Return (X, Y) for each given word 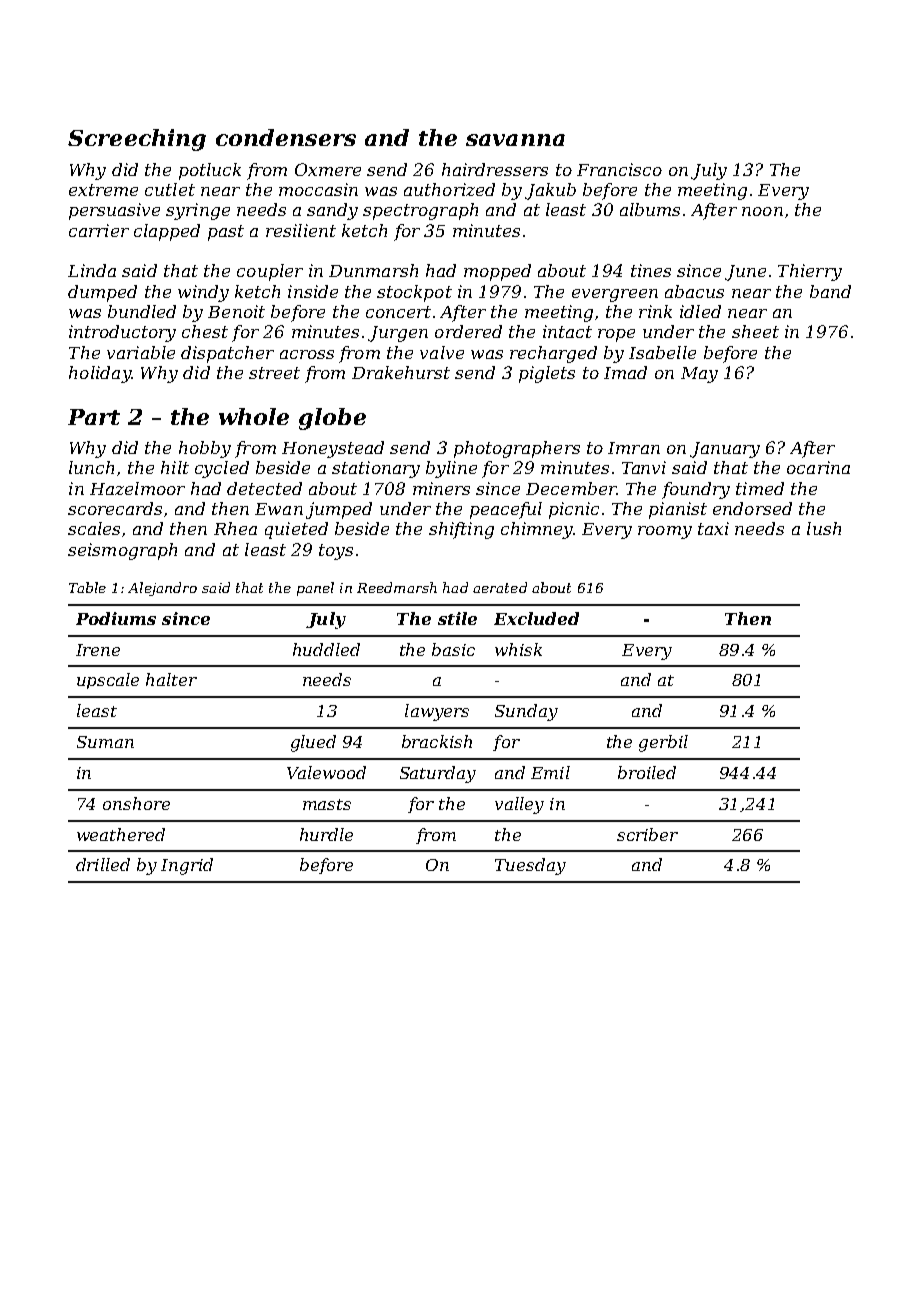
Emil (550, 772)
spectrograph (420, 211)
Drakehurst (401, 372)
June (745, 273)
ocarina (818, 467)
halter (171, 679)
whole (254, 416)
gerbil (663, 743)
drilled (103, 864)
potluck (210, 171)
